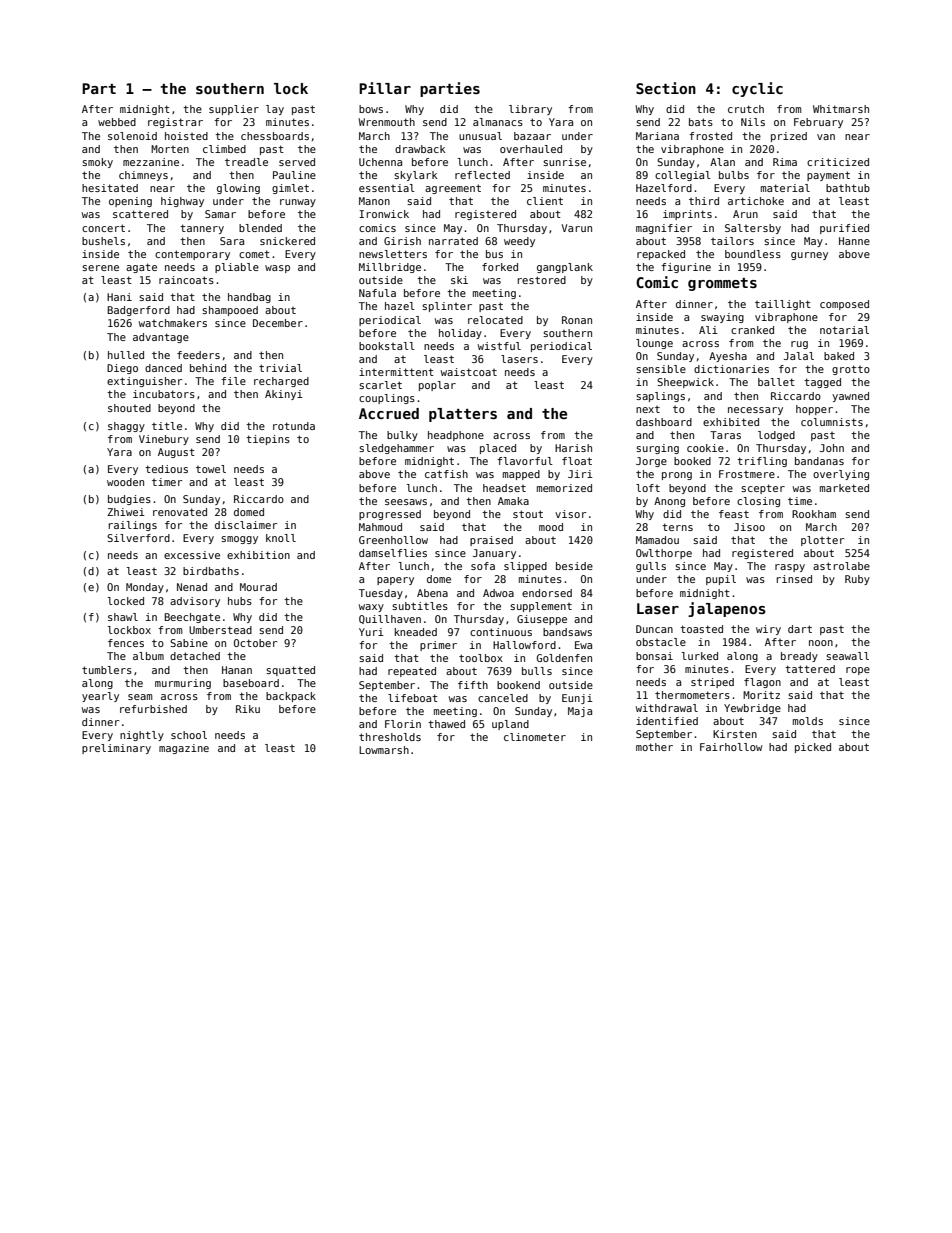 This screenshot has height=1233, width=952. What do you see at coordinates (841, 109) in the screenshot?
I see `Whitmarsh` at bounding box center [841, 109].
